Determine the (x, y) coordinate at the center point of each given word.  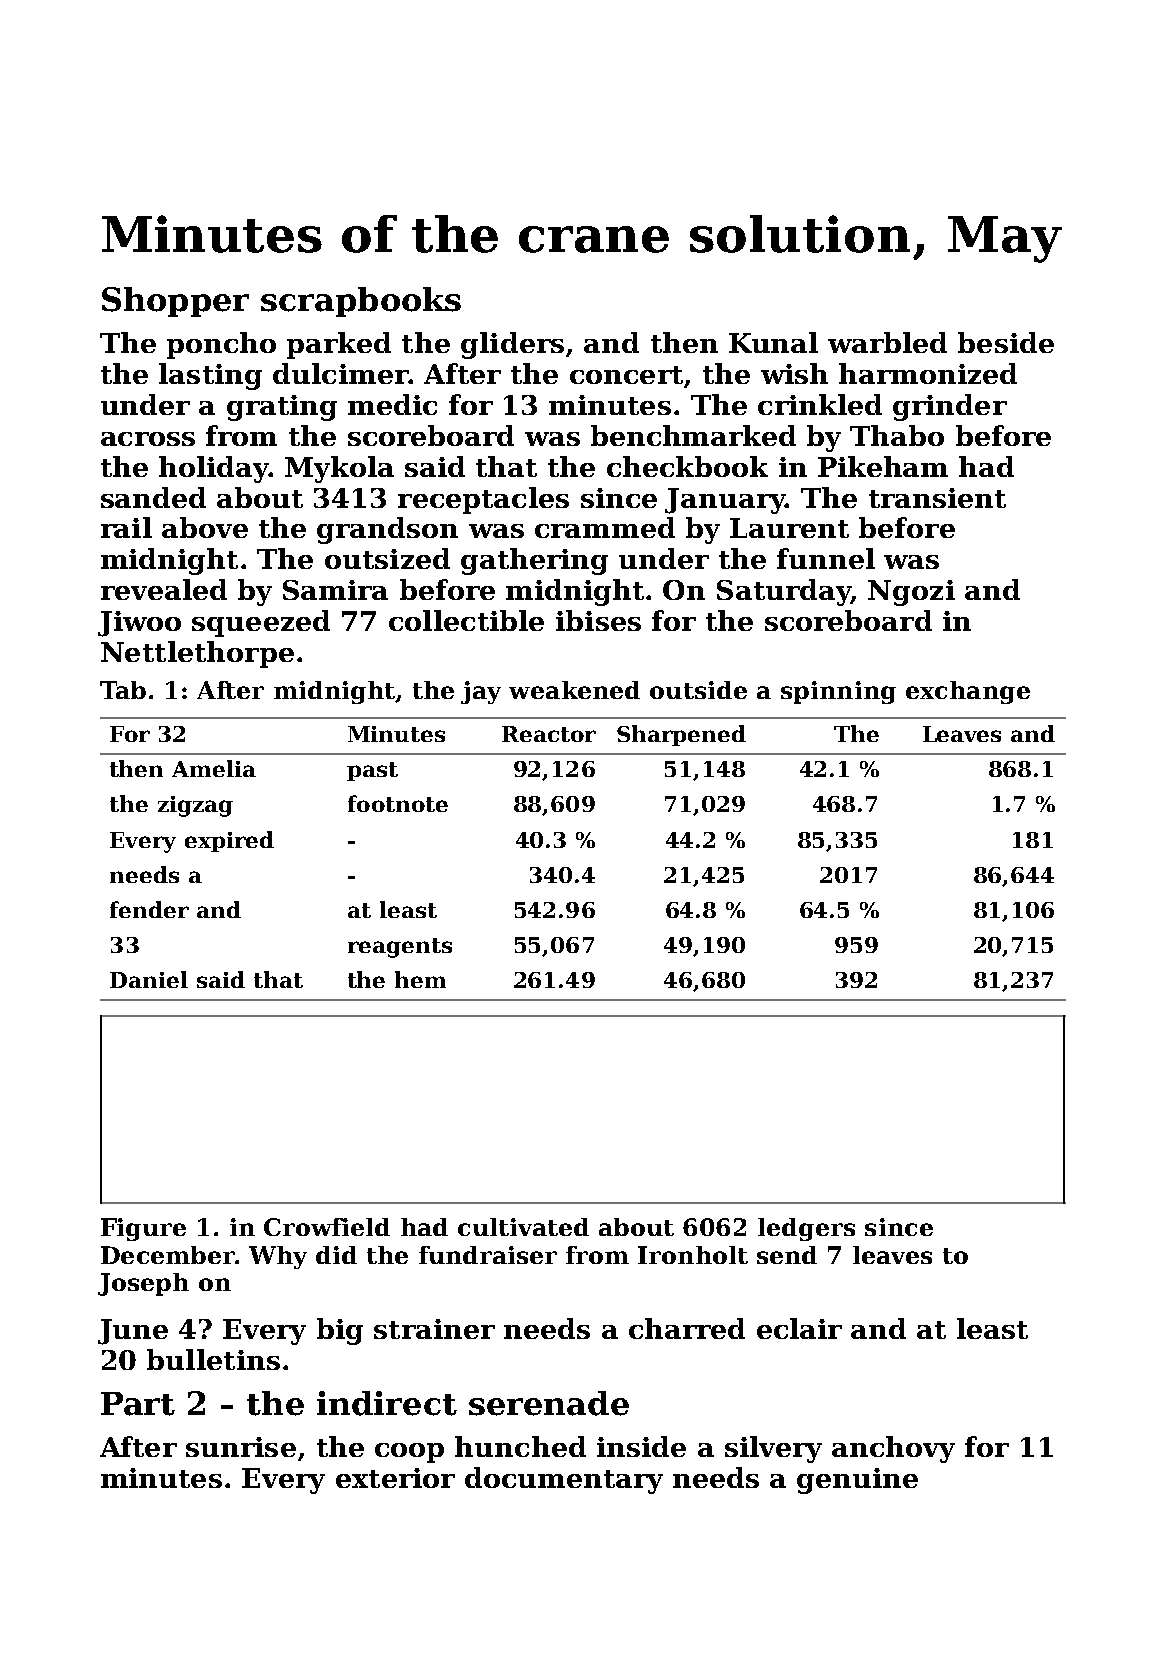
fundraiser (488, 1255)
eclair (799, 1328)
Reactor (549, 734)
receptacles (483, 500)
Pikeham (883, 466)
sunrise (241, 1447)
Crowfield (327, 1227)
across (148, 439)
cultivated (523, 1227)
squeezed (261, 623)
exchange (968, 692)
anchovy (893, 1449)
